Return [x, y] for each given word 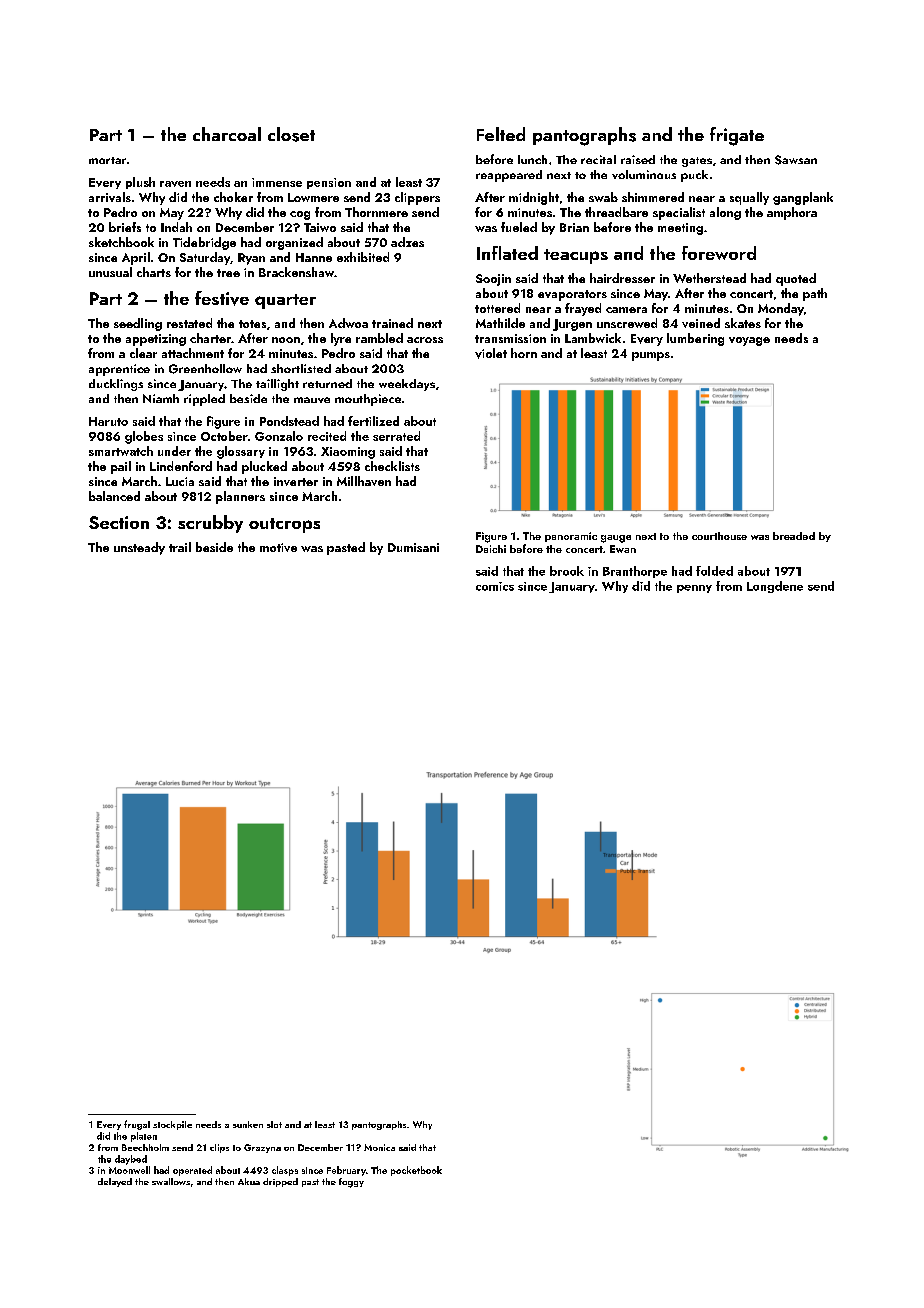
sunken [248, 1124]
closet [291, 134]
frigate [737, 136]
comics [495, 586]
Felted [501, 134]
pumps [651, 356]
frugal [137, 1125]
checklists [392, 466]
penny [694, 589]
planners [240, 497]
